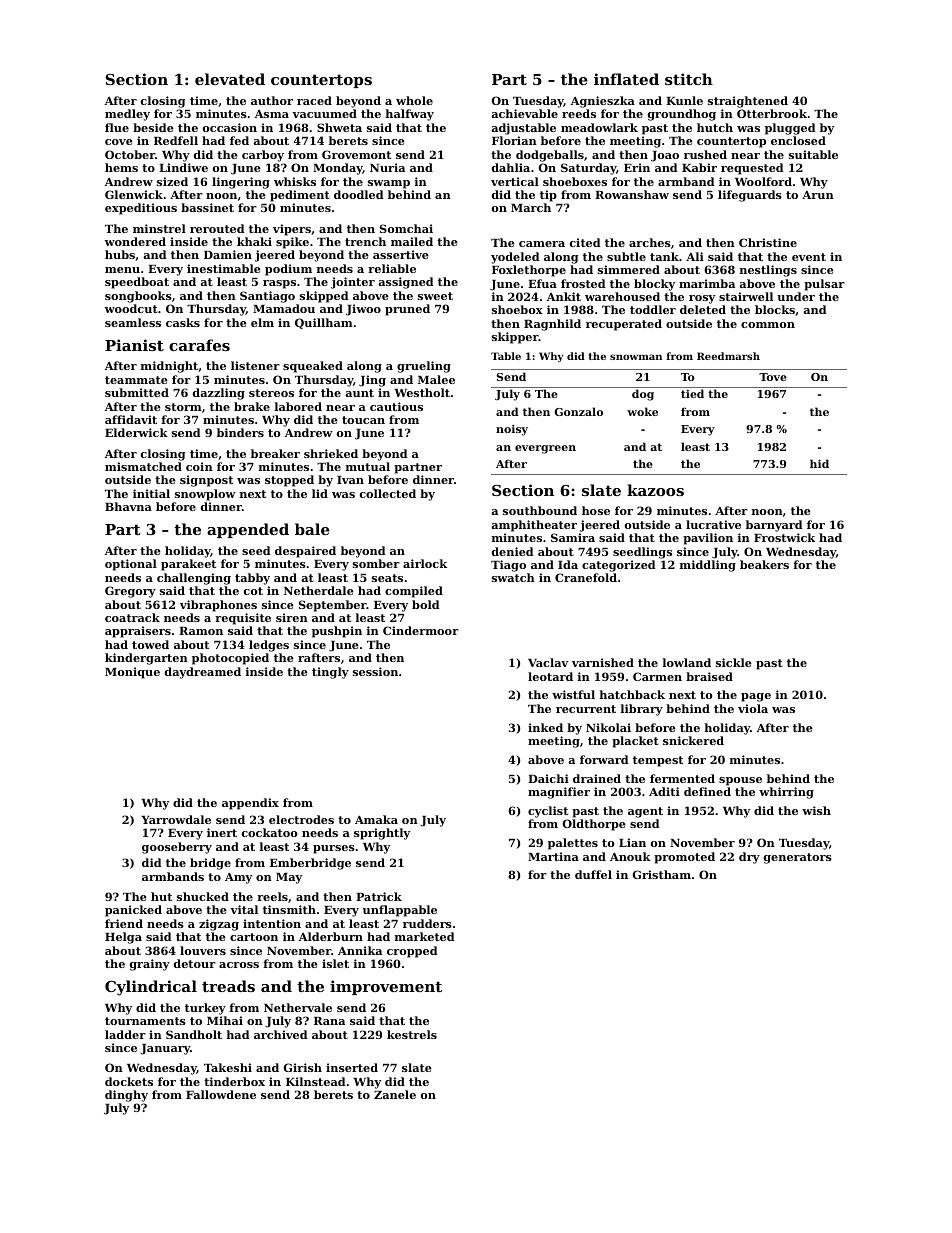 This screenshot has height=1233, width=952. I want to click on stitch, so click(689, 79).
